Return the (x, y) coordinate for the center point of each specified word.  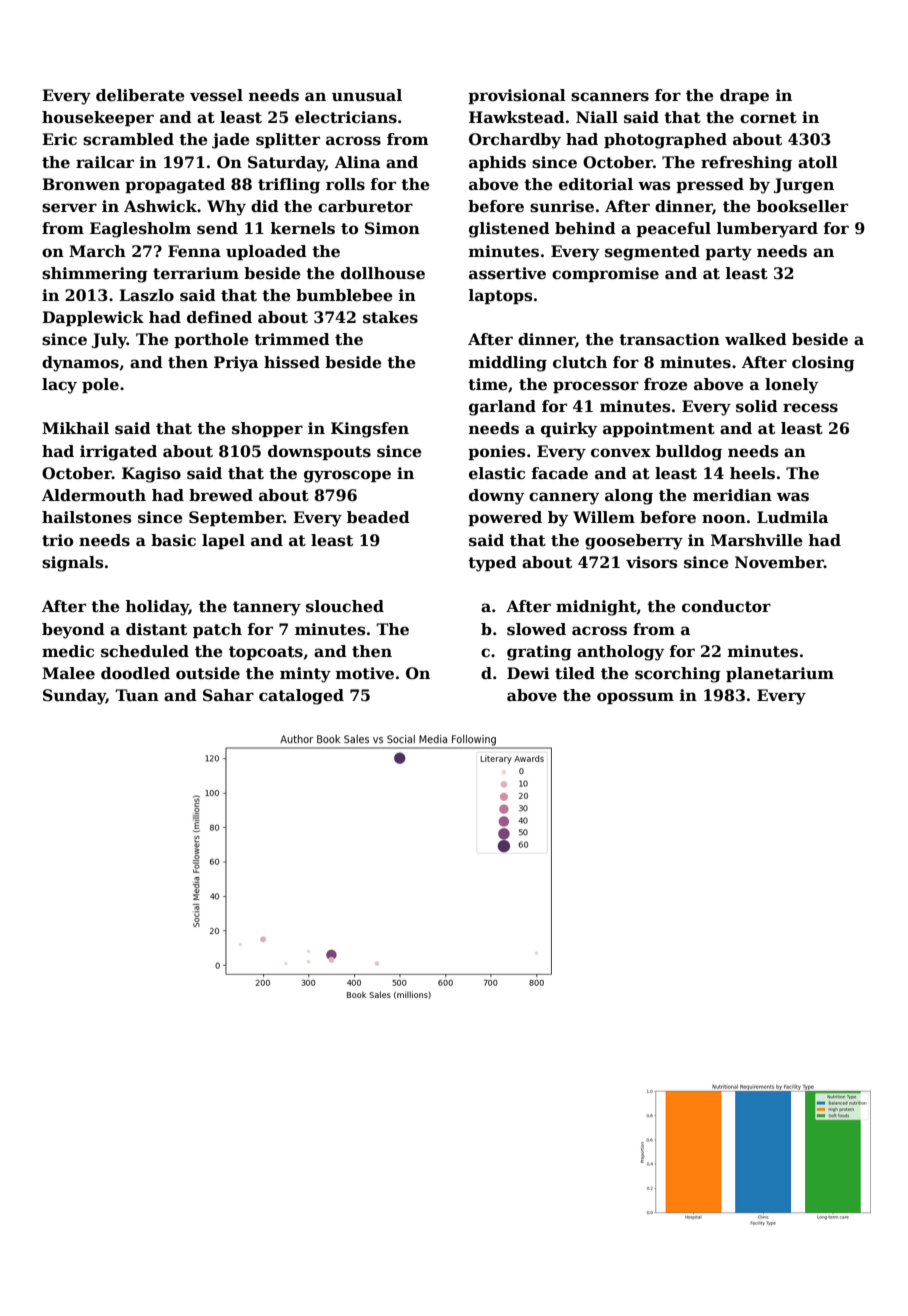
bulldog (689, 453)
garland (502, 408)
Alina (357, 162)
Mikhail (75, 428)
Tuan (137, 695)
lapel (223, 541)
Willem (604, 517)
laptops (500, 296)
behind (585, 228)
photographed (665, 141)
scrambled (128, 139)
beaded (378, 517)
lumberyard (767, 230)
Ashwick (160, 206)
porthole (211, 340)
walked (756, 339)
